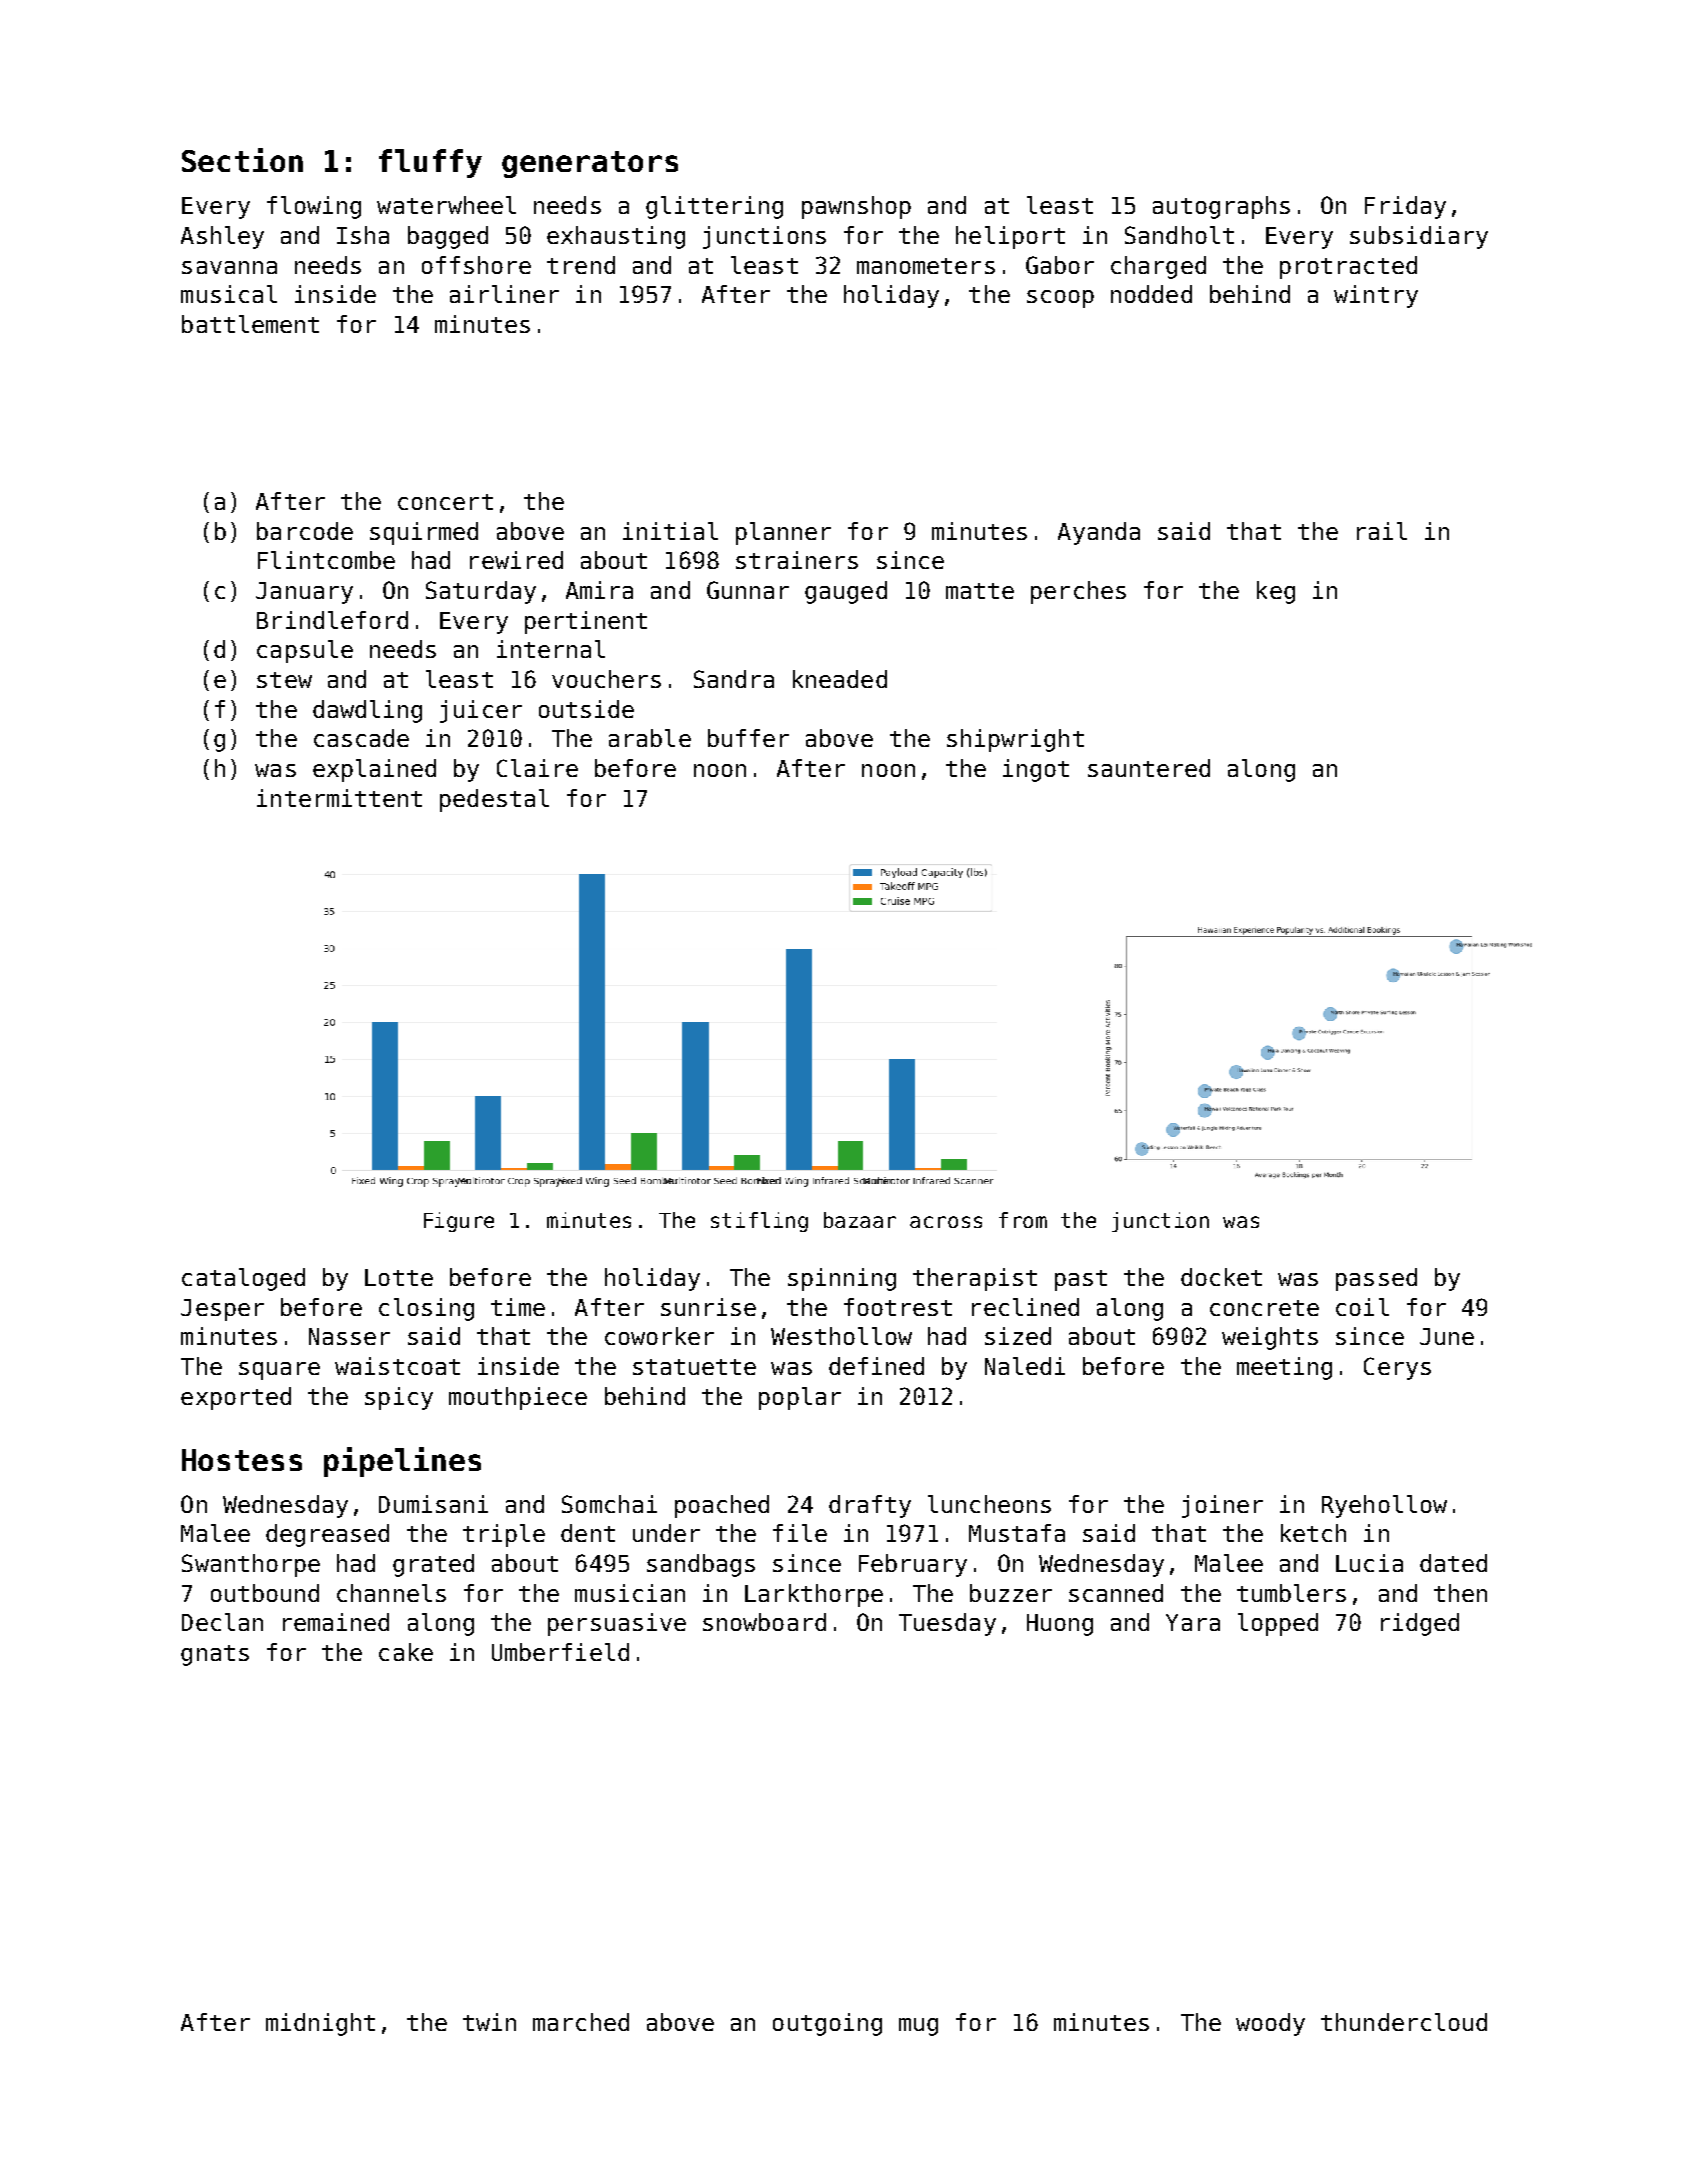 The width and height of the document is (1683, 2178). I want to click on autographs, so click(1221, 207).
